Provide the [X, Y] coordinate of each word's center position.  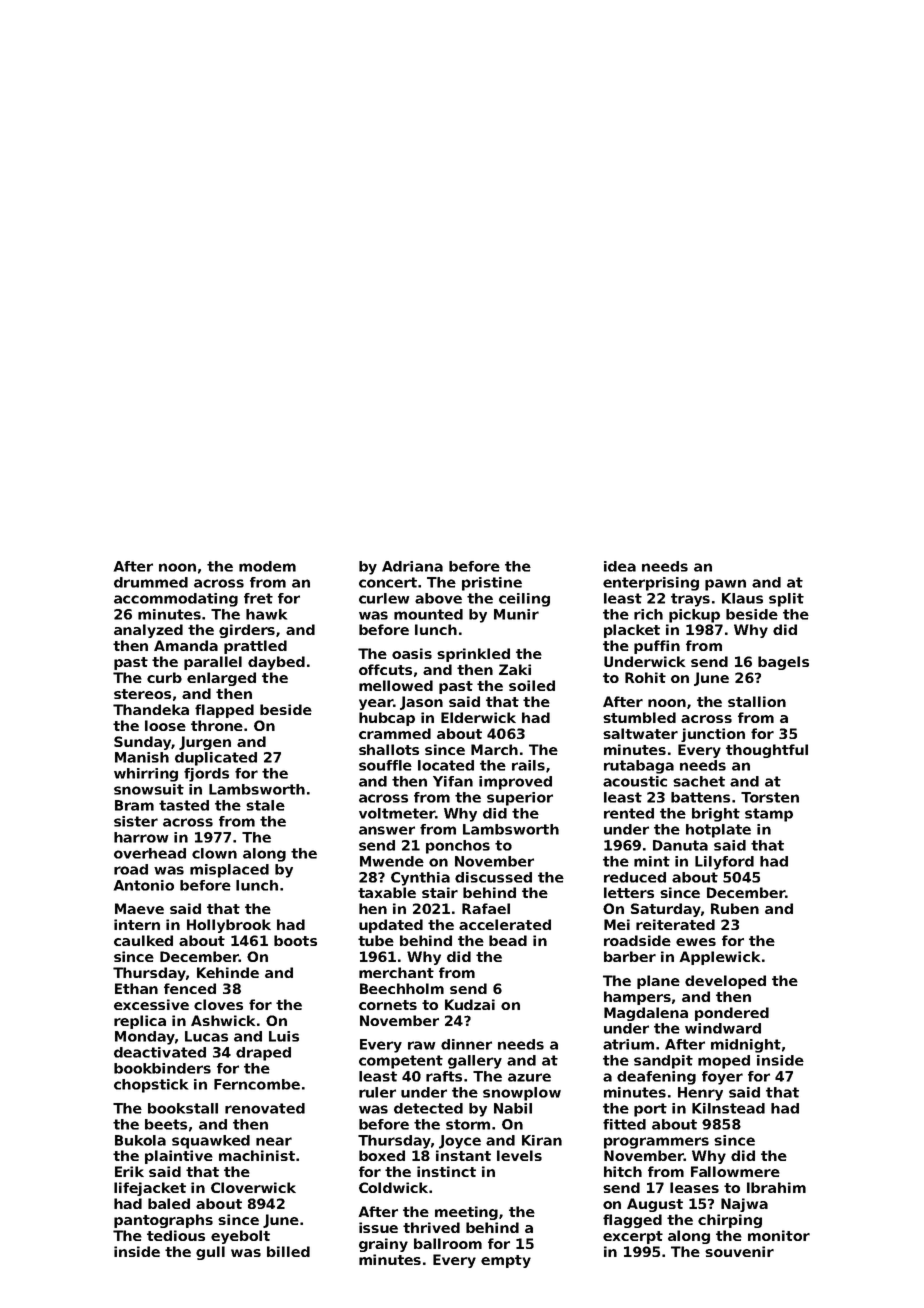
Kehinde [228, 972]
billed [288, 1251]
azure [529, 1077]
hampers [637, 998]
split [786, 600]
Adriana [412, 566]
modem [267, 566]
